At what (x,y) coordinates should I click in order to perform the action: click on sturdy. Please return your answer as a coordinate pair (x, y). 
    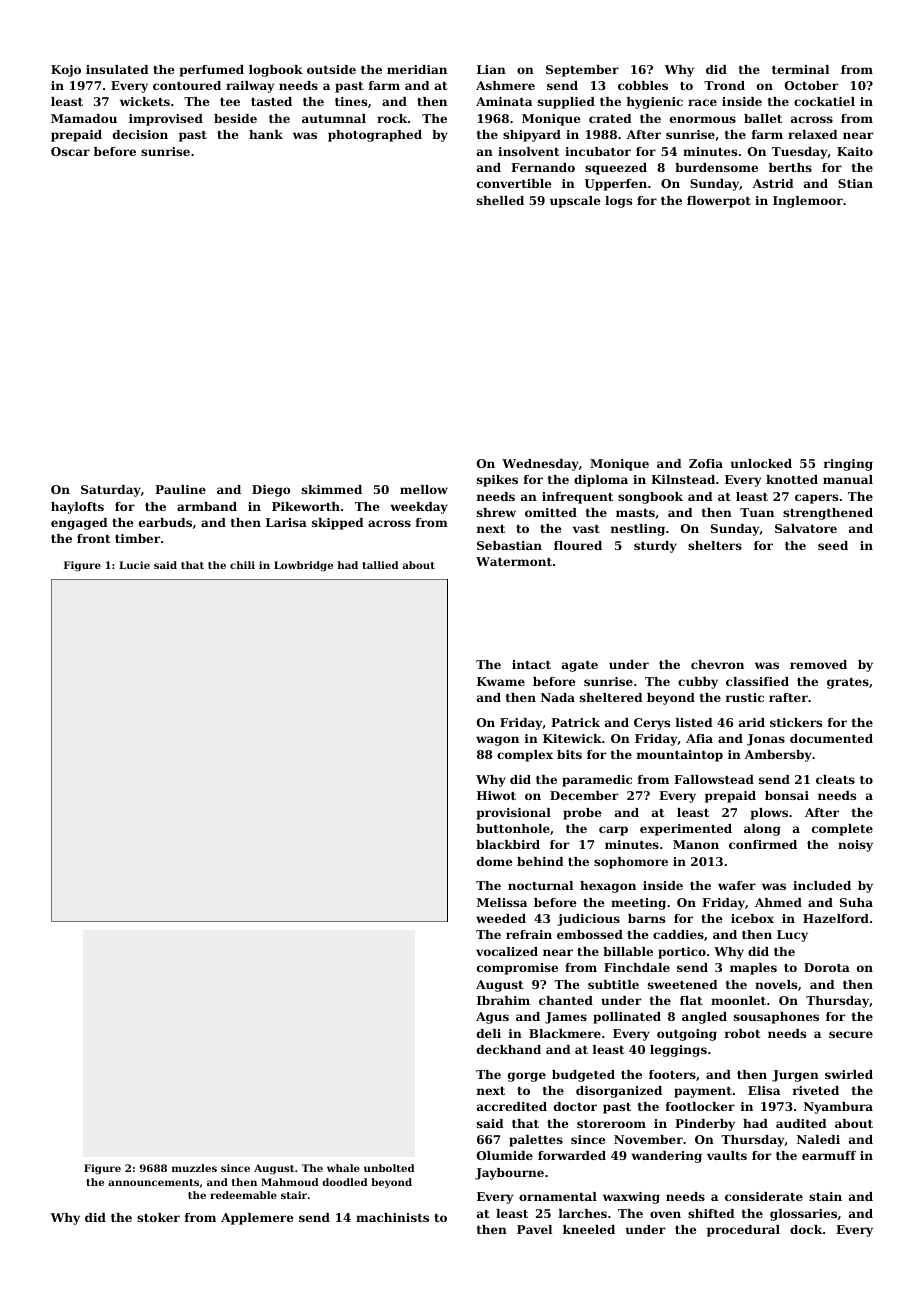
    Looking at the image, I should click on (655, 547).
